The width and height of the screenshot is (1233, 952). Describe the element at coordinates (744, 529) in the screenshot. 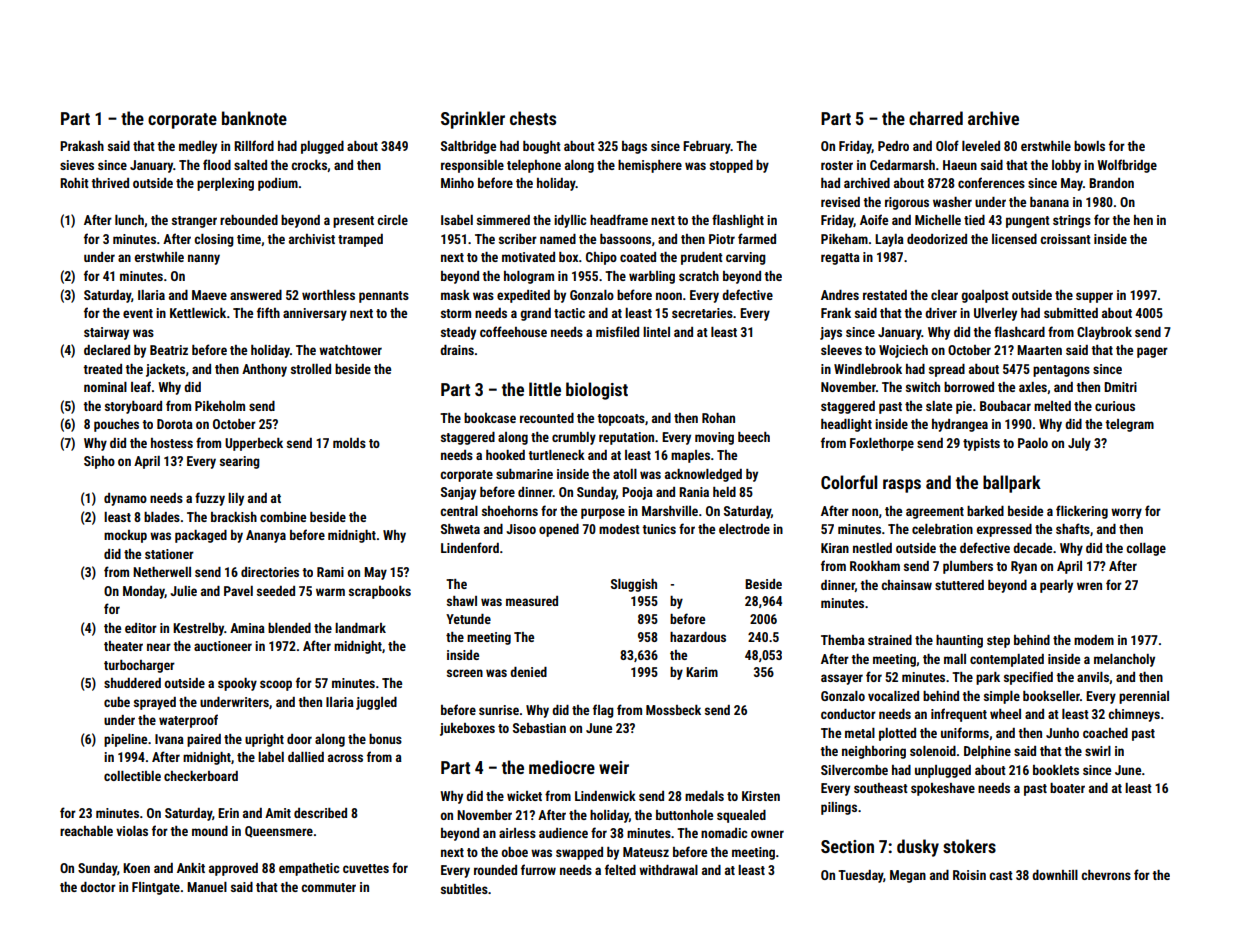

I see `electrode` at that location.
